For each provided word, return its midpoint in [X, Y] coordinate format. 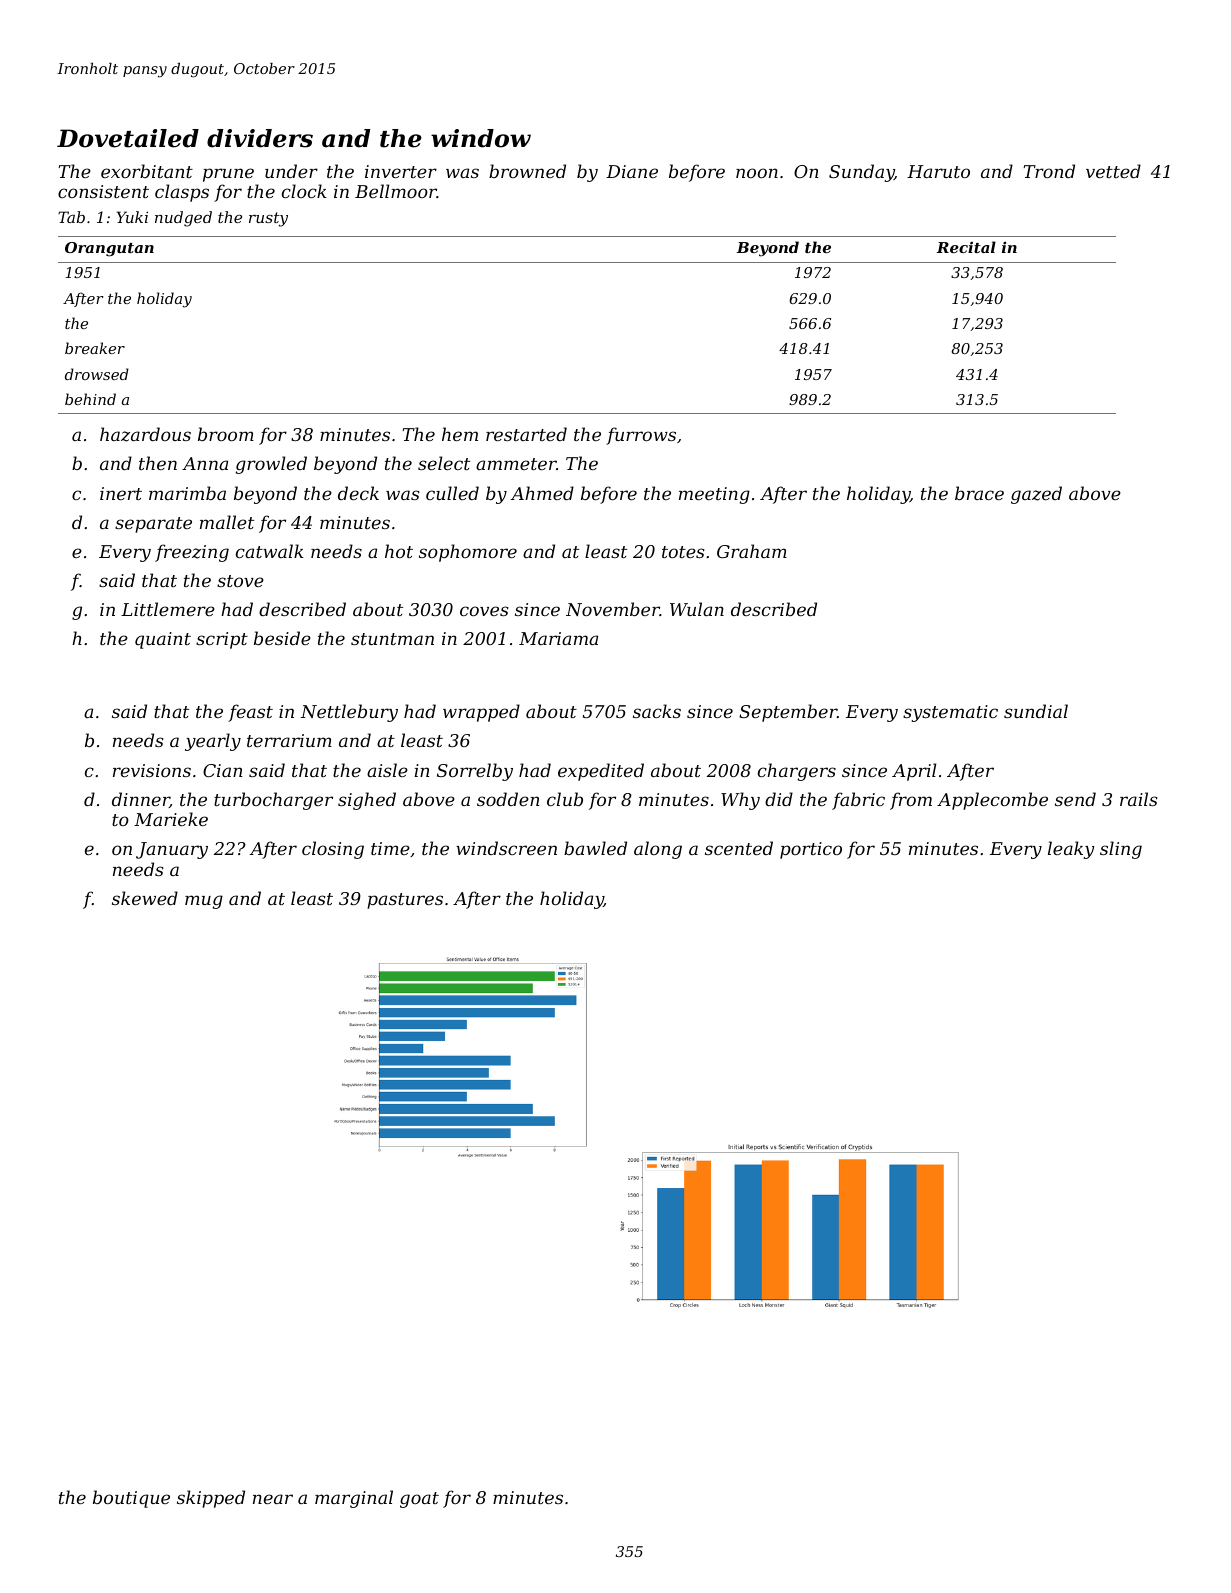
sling [1121, 850]
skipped [211, 1499]
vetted [1113, 171]
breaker [95, 348]
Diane [632, 171]
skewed [145, 898]
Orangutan [109, 249]
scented [739, 848]
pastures [405, 901]
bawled [595, 848]
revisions [152, 770]
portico [811, 850]
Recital [966, 247]
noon [757, 173]
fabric [858, 801]
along [658, 850]
